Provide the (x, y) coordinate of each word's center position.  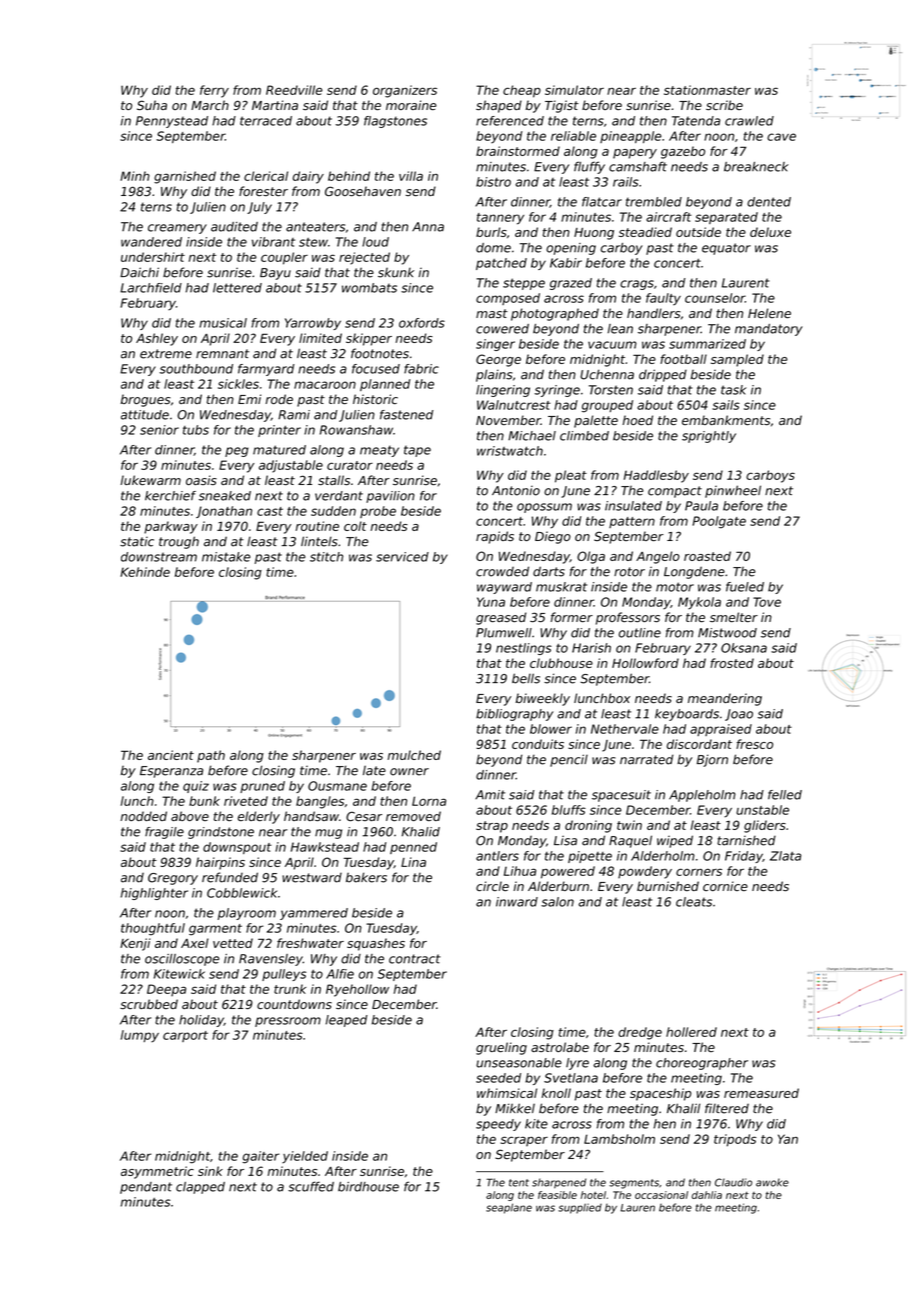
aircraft (669, 217)
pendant (146, 1188)
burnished (668, 886)
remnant (222, 354)
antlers (497, 856)
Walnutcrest (514, 405)
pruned (262, 787)
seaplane (509, 1208)
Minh (135, 176)
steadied (645, 232)
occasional (661, 1195)
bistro (493, 182)
